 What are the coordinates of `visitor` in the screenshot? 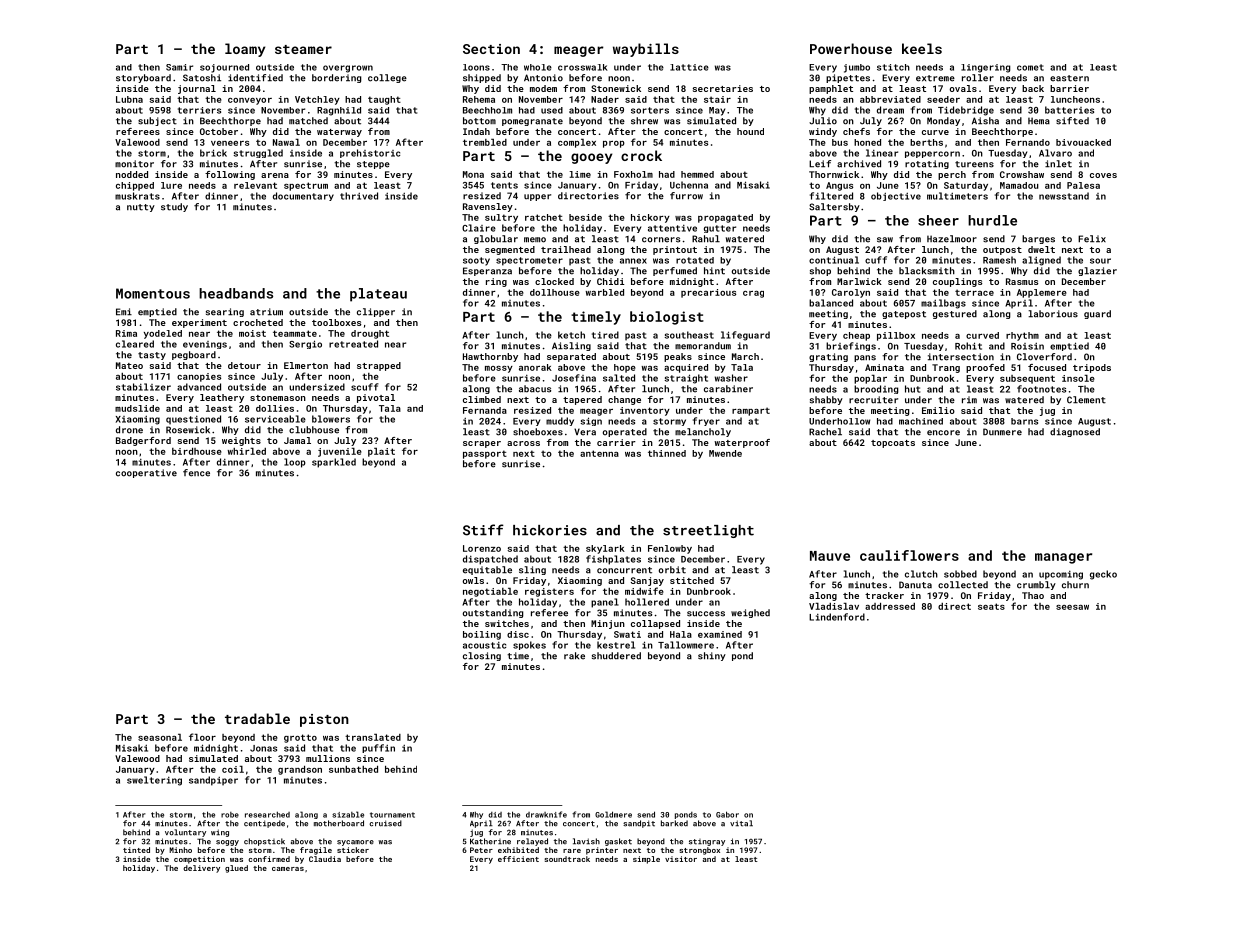 It's located at (681, 859).
